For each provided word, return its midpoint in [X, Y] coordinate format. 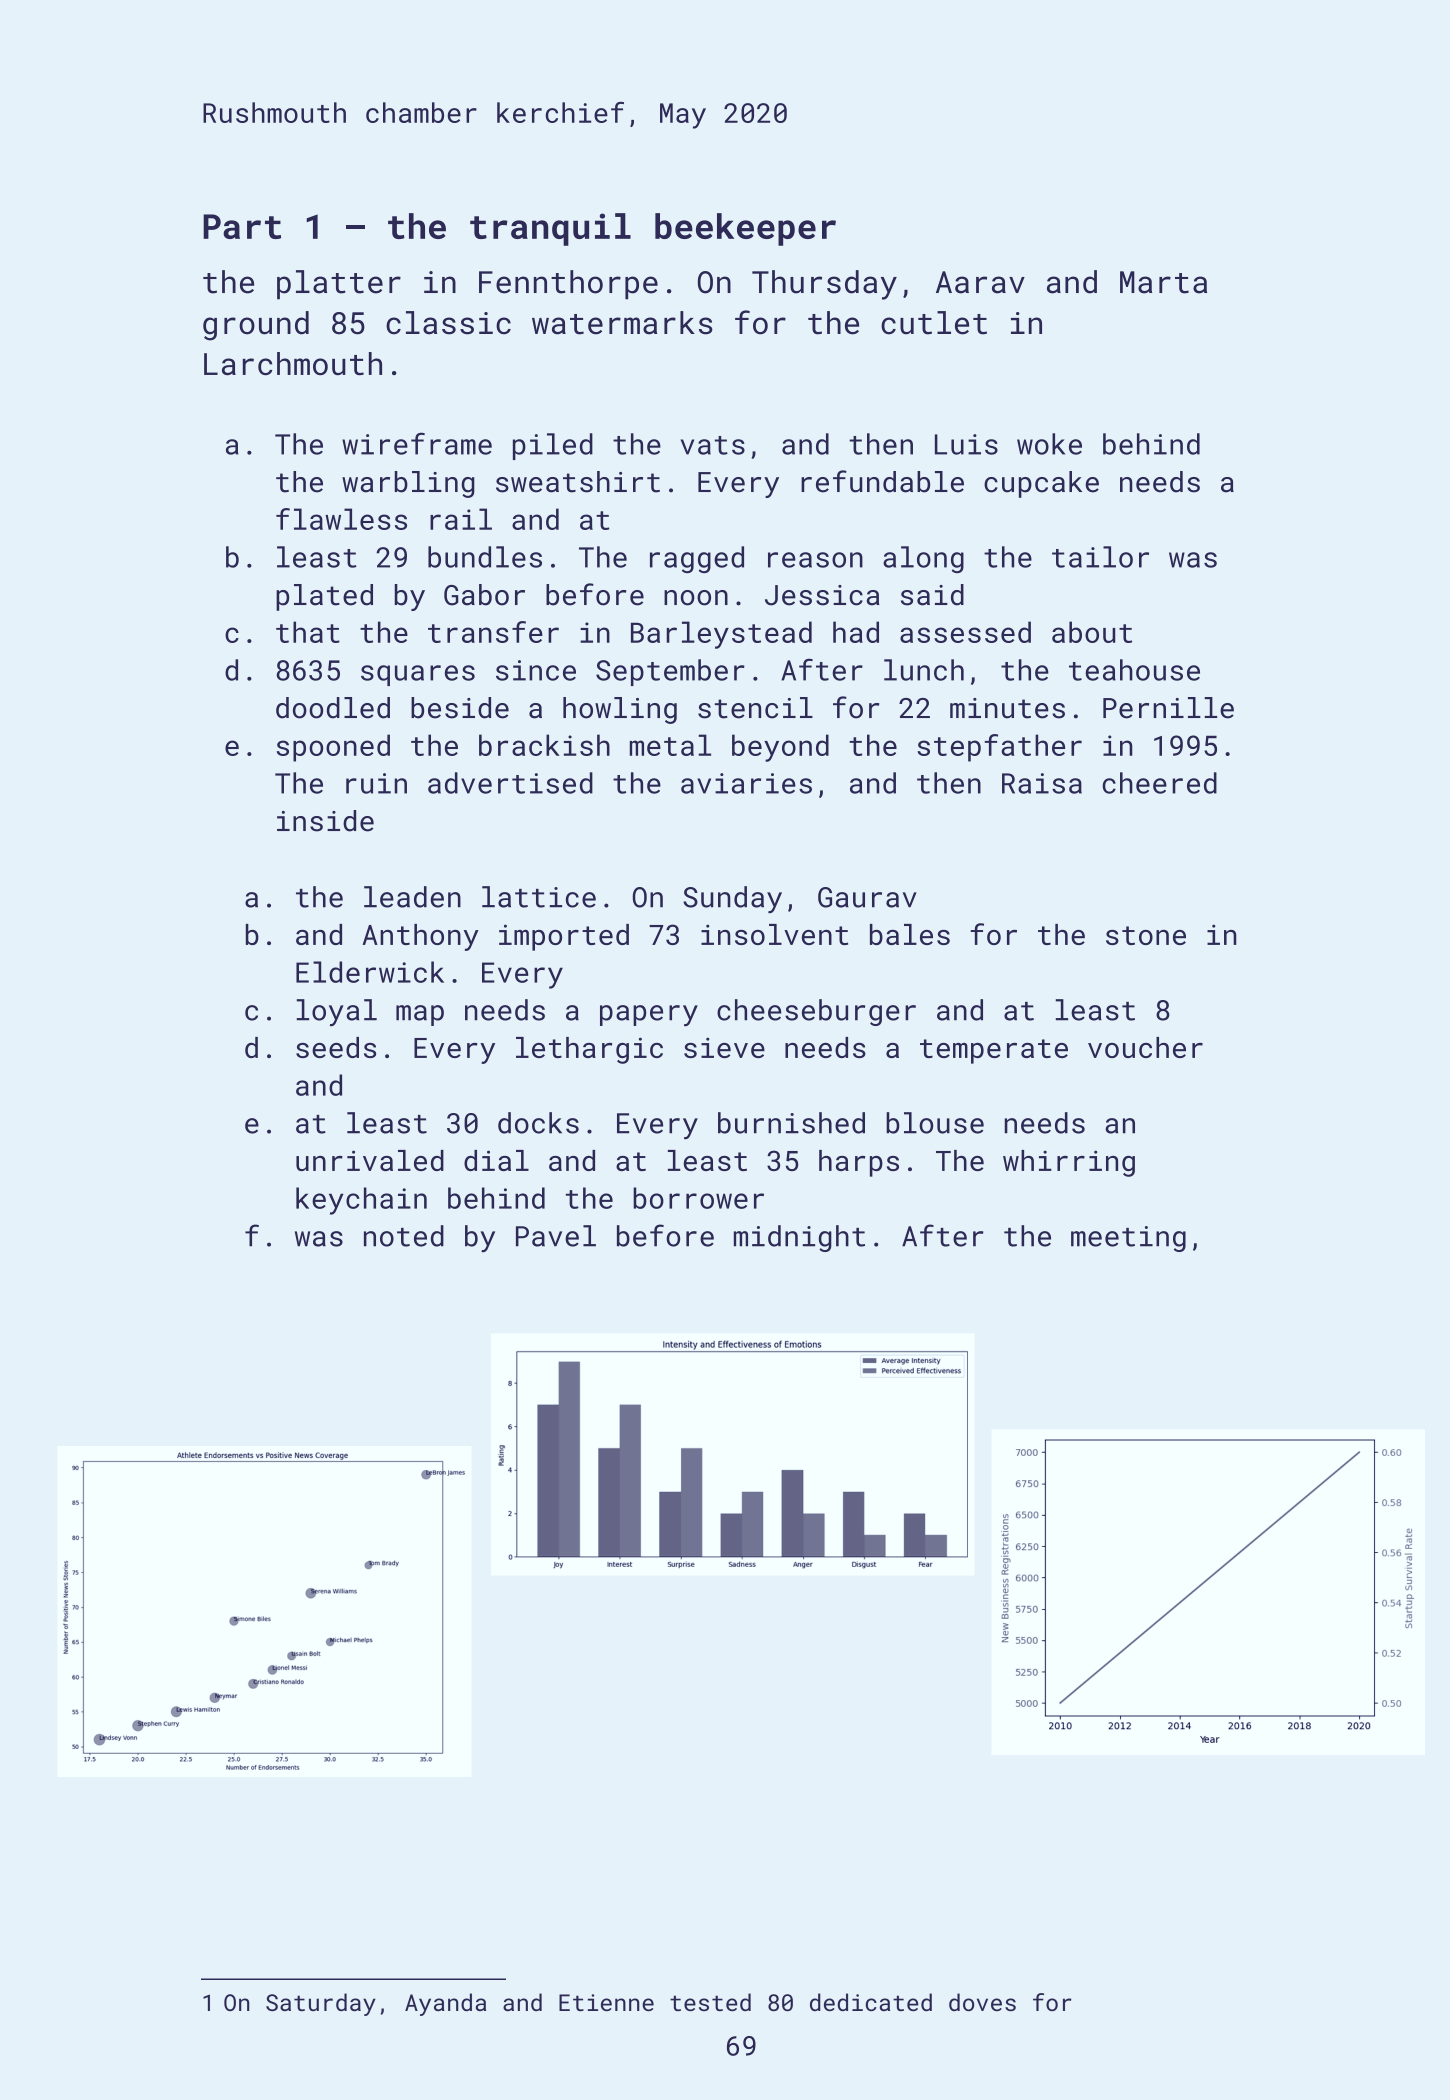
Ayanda [445, 2004]
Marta [1163, 282]
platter [339, 285]
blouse [935, 1123]
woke [1049, 444]
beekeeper [745, 229]
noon [696, 598]
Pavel [556, 1236]
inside [325, 821]
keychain [361, 1201]
